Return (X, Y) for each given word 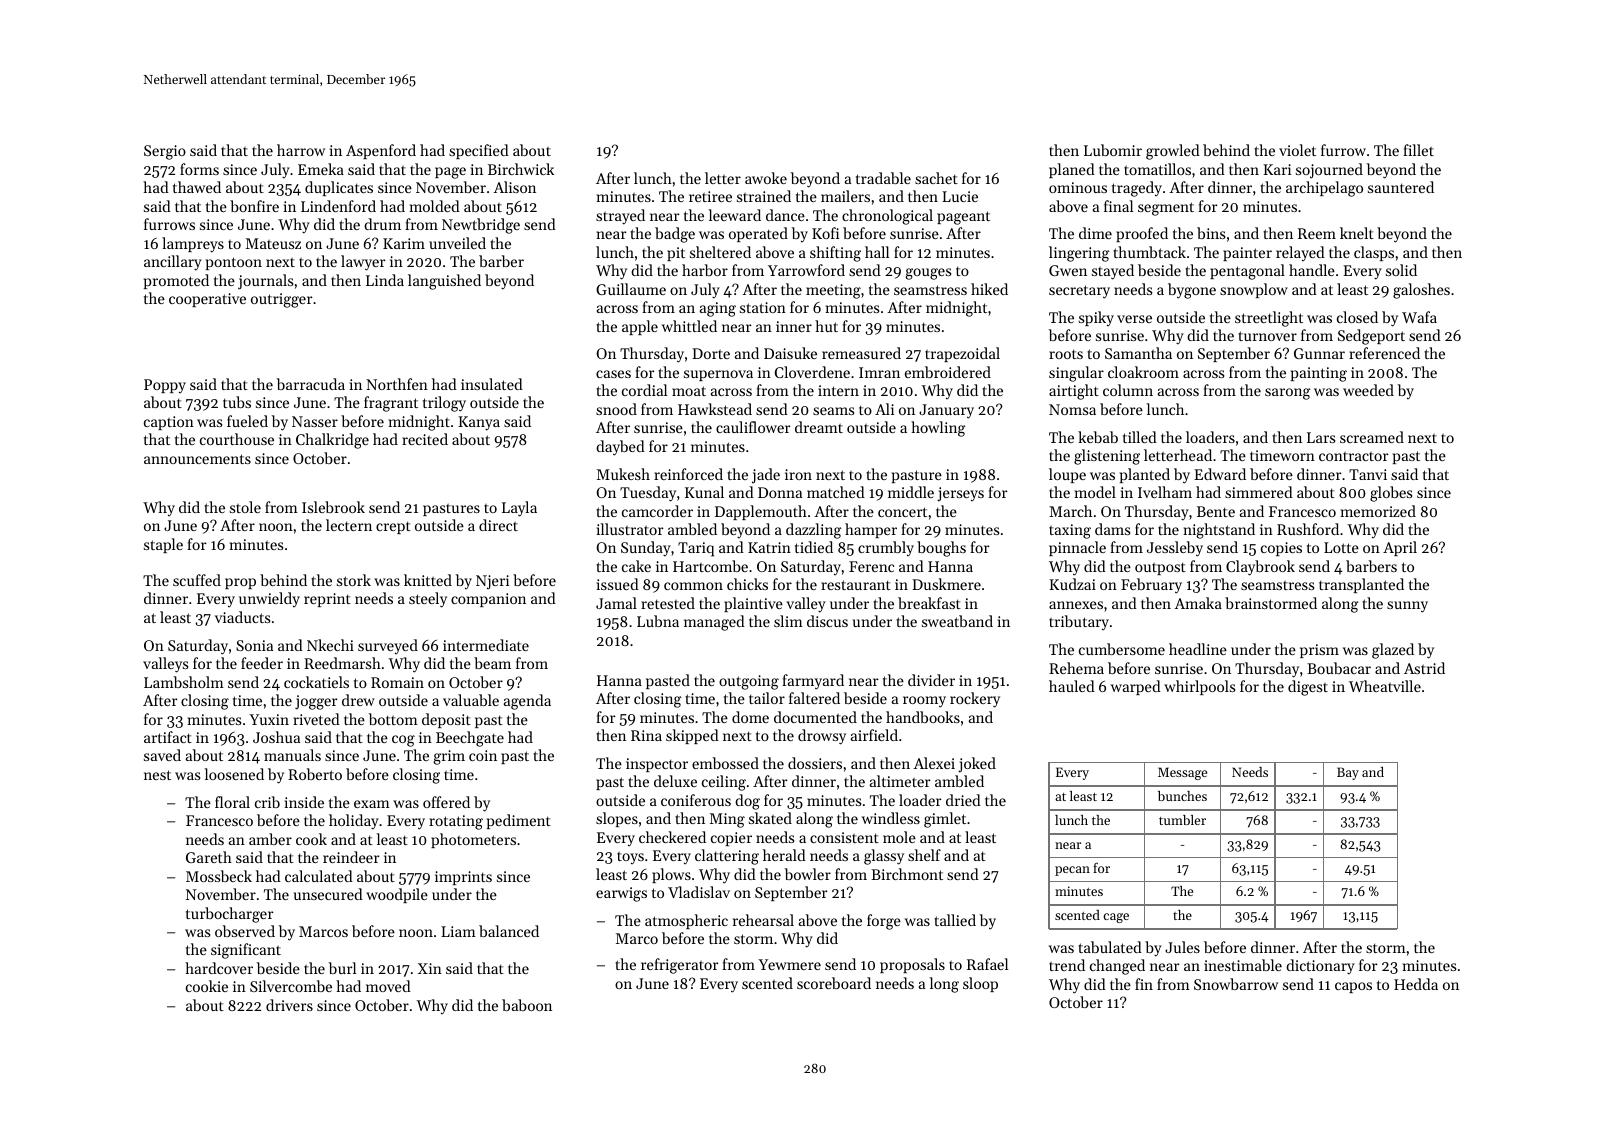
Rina (646, 735)
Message (1182, 773)
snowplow (1254, 290)
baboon (527, 1005)
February (1151, 586)
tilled (1140, 437)
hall (877, 252)
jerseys (960, 494)
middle (911, 492)
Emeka (321, 169)
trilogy (444, 404)
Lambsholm (184, 682)
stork (354, 580)
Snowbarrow (1236, 984)
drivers (289, 1005)
